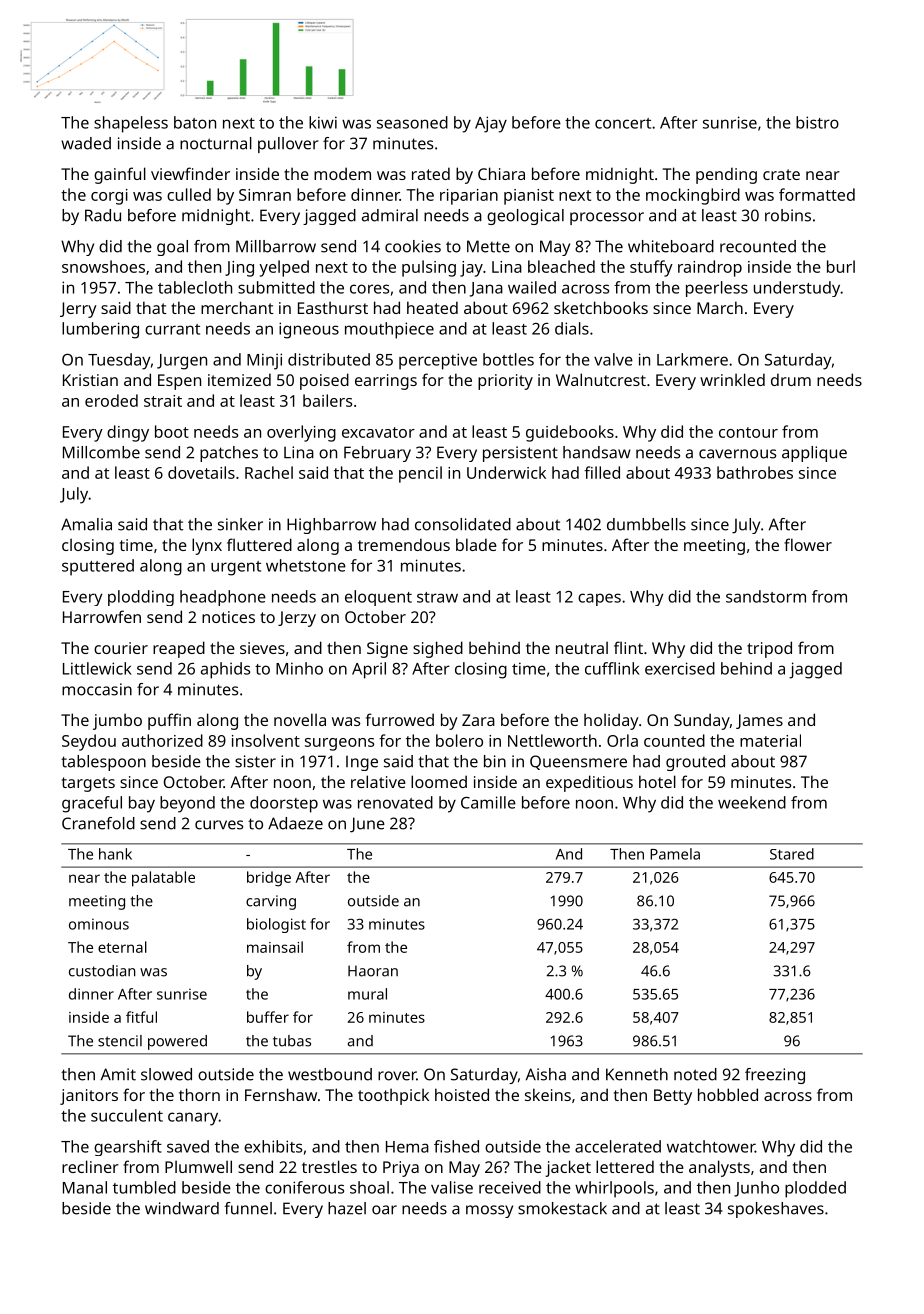 Image resolution: width=924 pixels, height=1314 pixels. Describe the element at coordinates (478, 720) in the screenshot. I see `Zara` at that location.
